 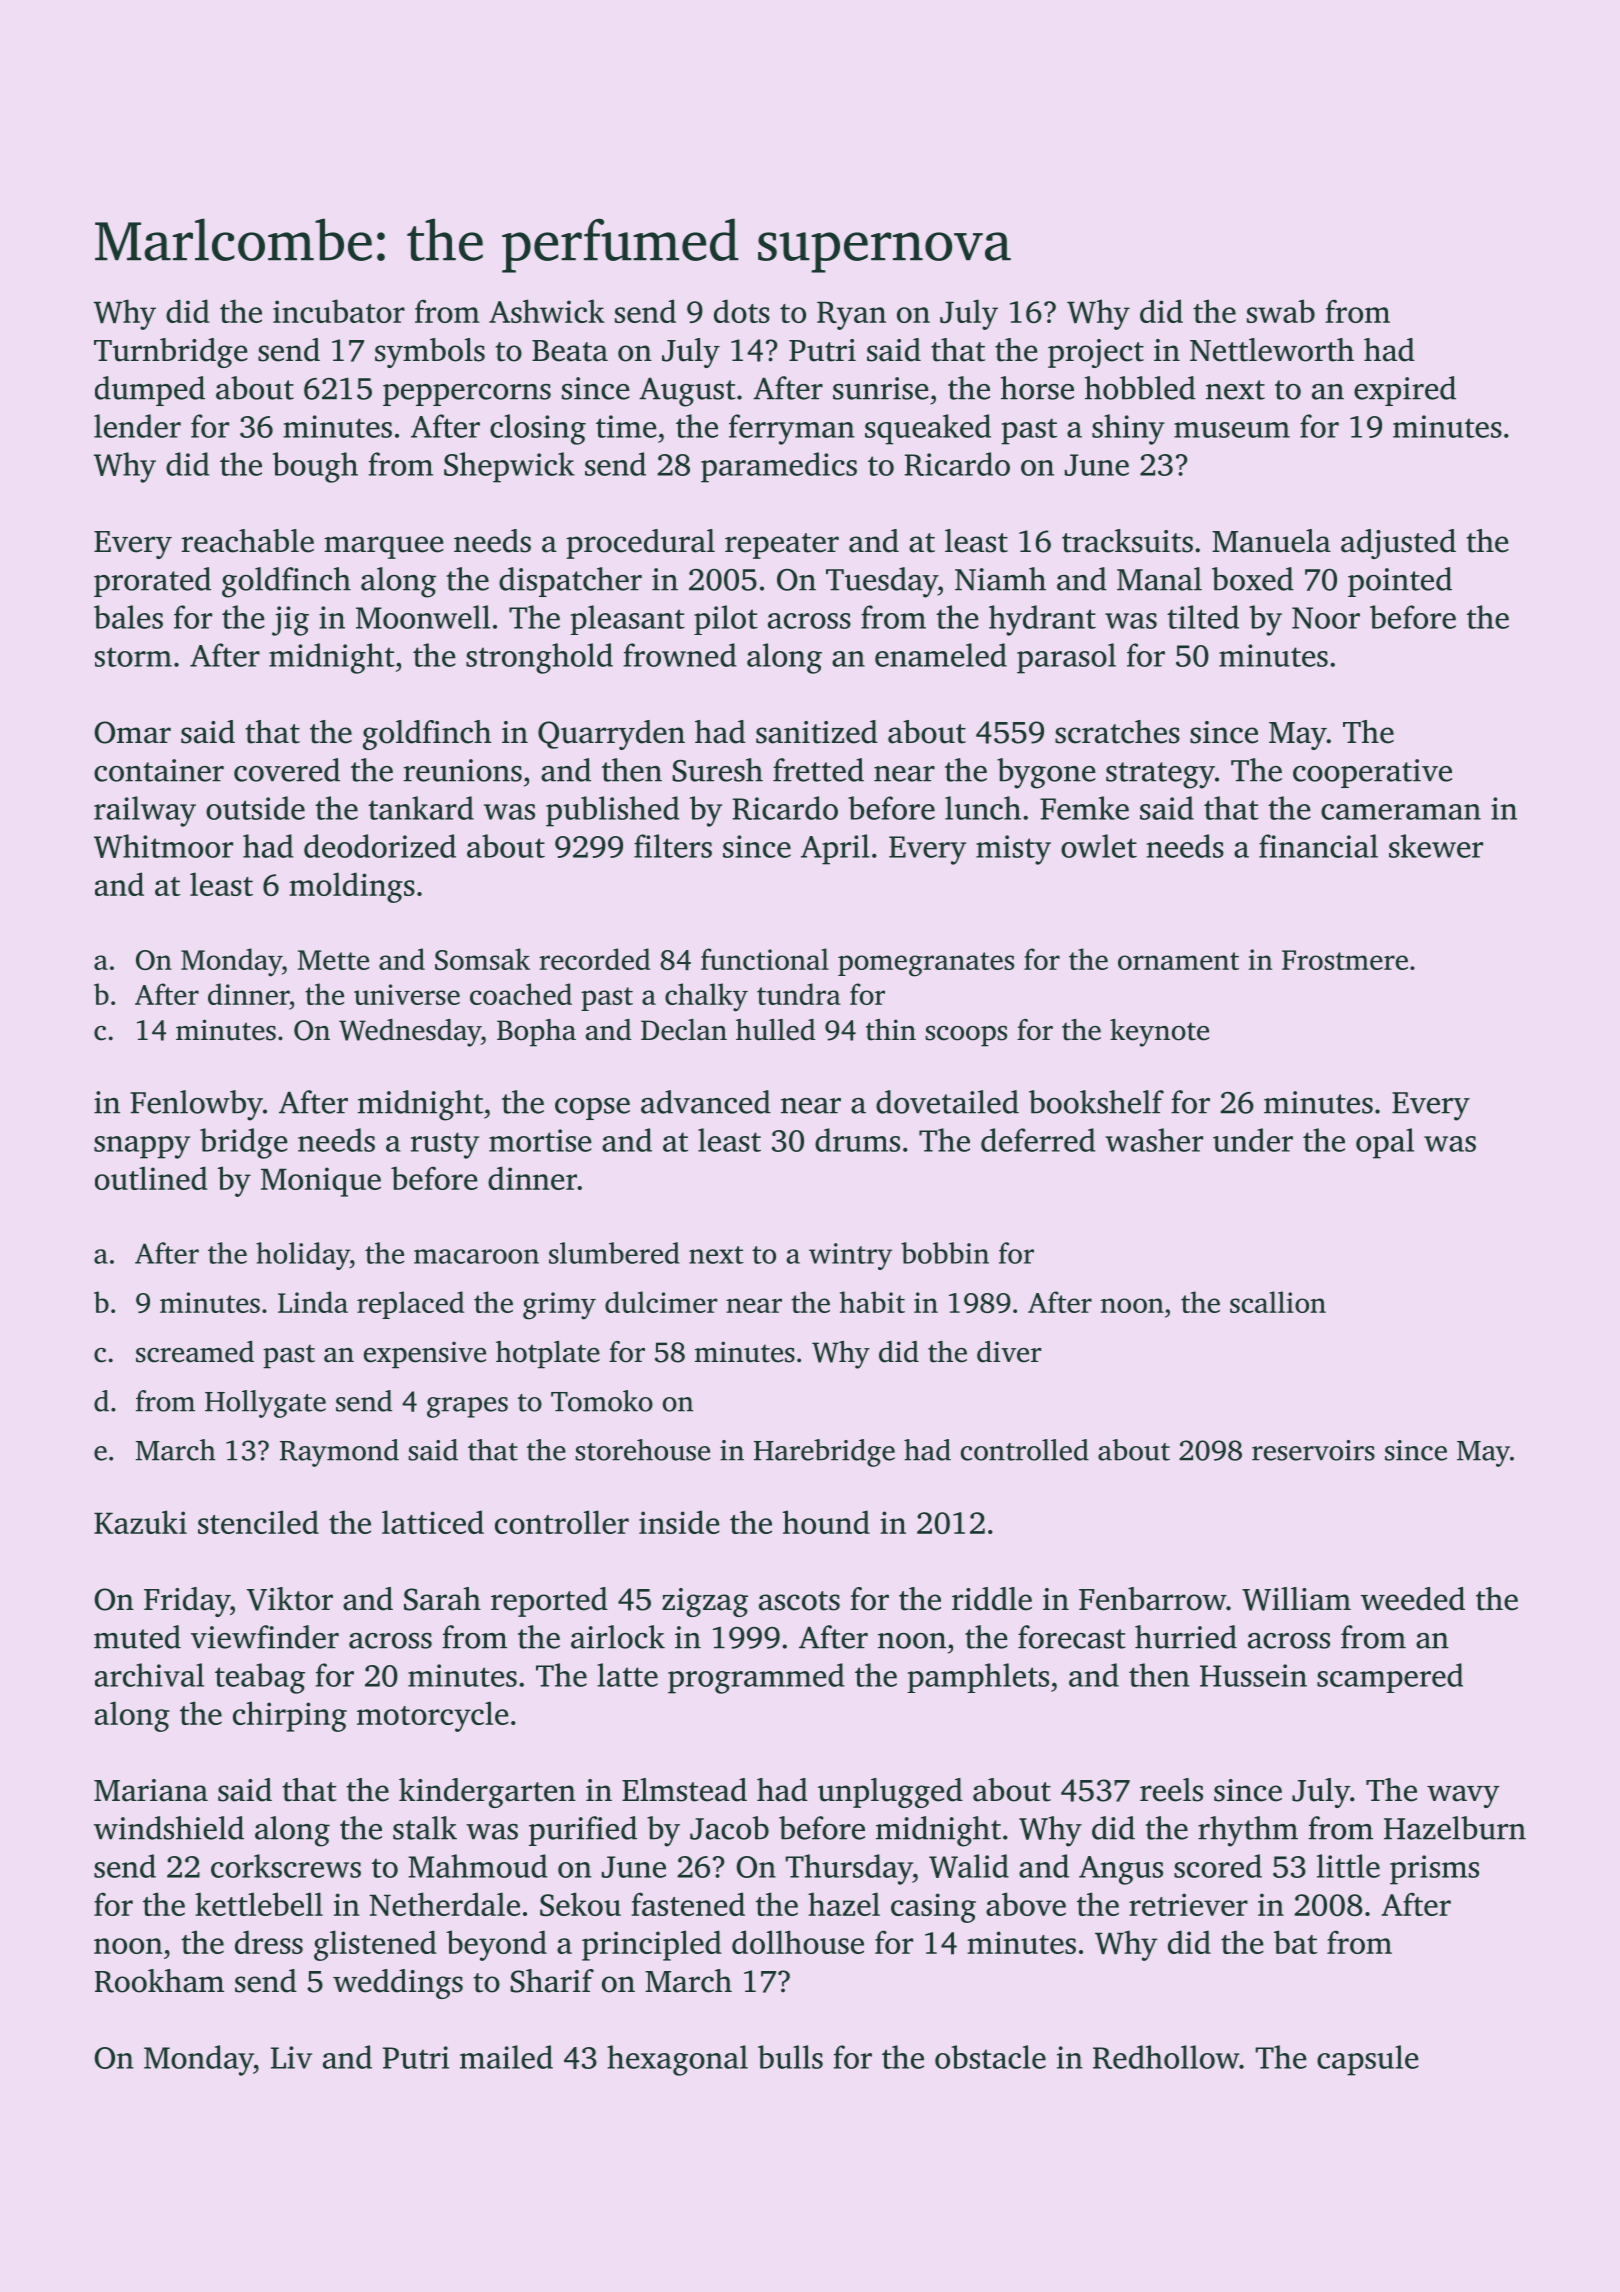 I want to click on inside, so click(x=679, y=1522).
